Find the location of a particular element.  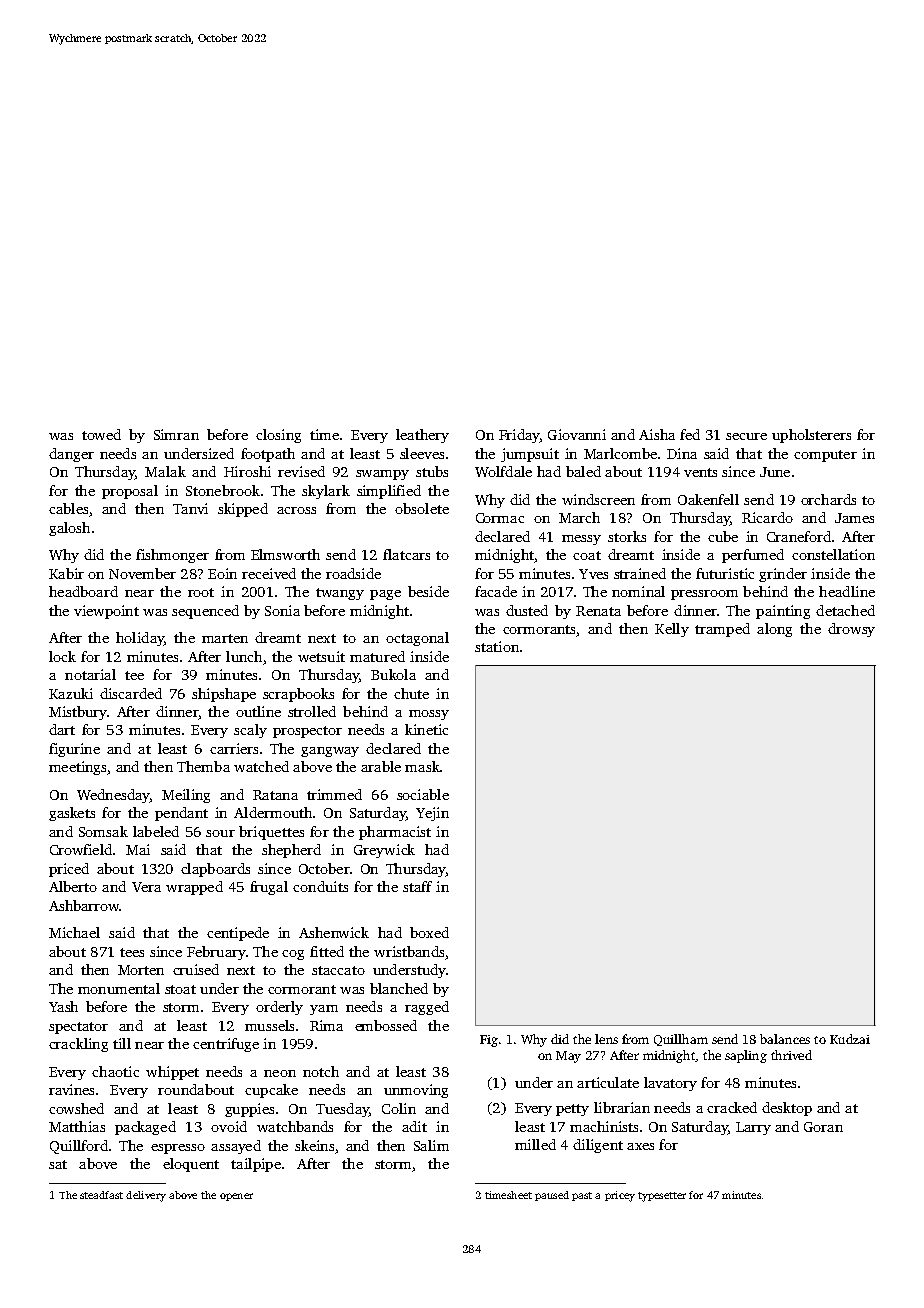

baled is located at coordinates (583, 471).
